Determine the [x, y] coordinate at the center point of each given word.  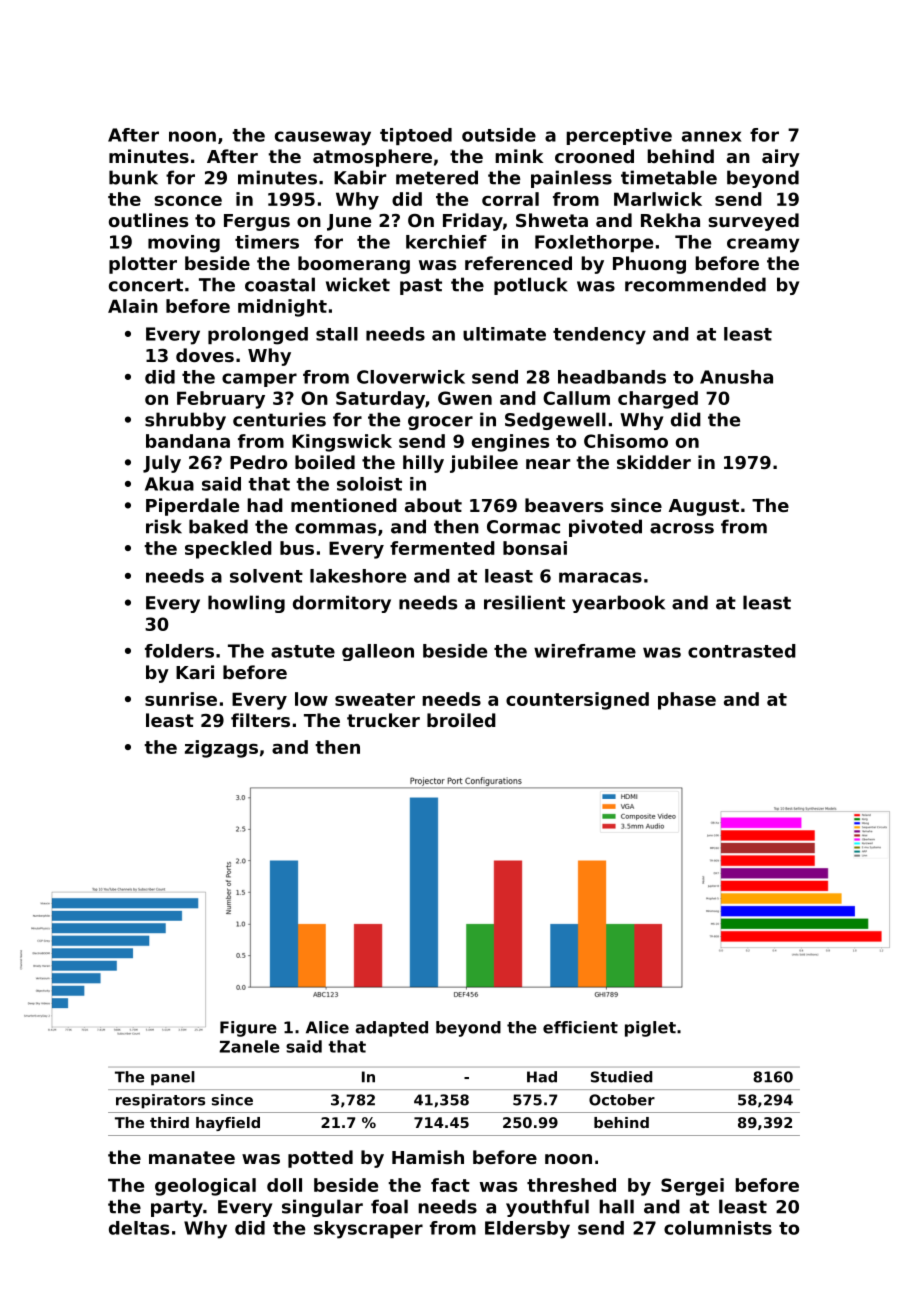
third [169, 1122]
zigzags [221, 749]
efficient [580, 1027]
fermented [442, 548]
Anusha [736, 377]
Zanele [249, 1046]
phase [687, 701]
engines [510, 443]
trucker [383, 720]
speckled [228, 550]
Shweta [552, 220]
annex [712, 136]
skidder [654, 462]
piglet [650, 1029]
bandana [188, 441]
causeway [323, 138]
